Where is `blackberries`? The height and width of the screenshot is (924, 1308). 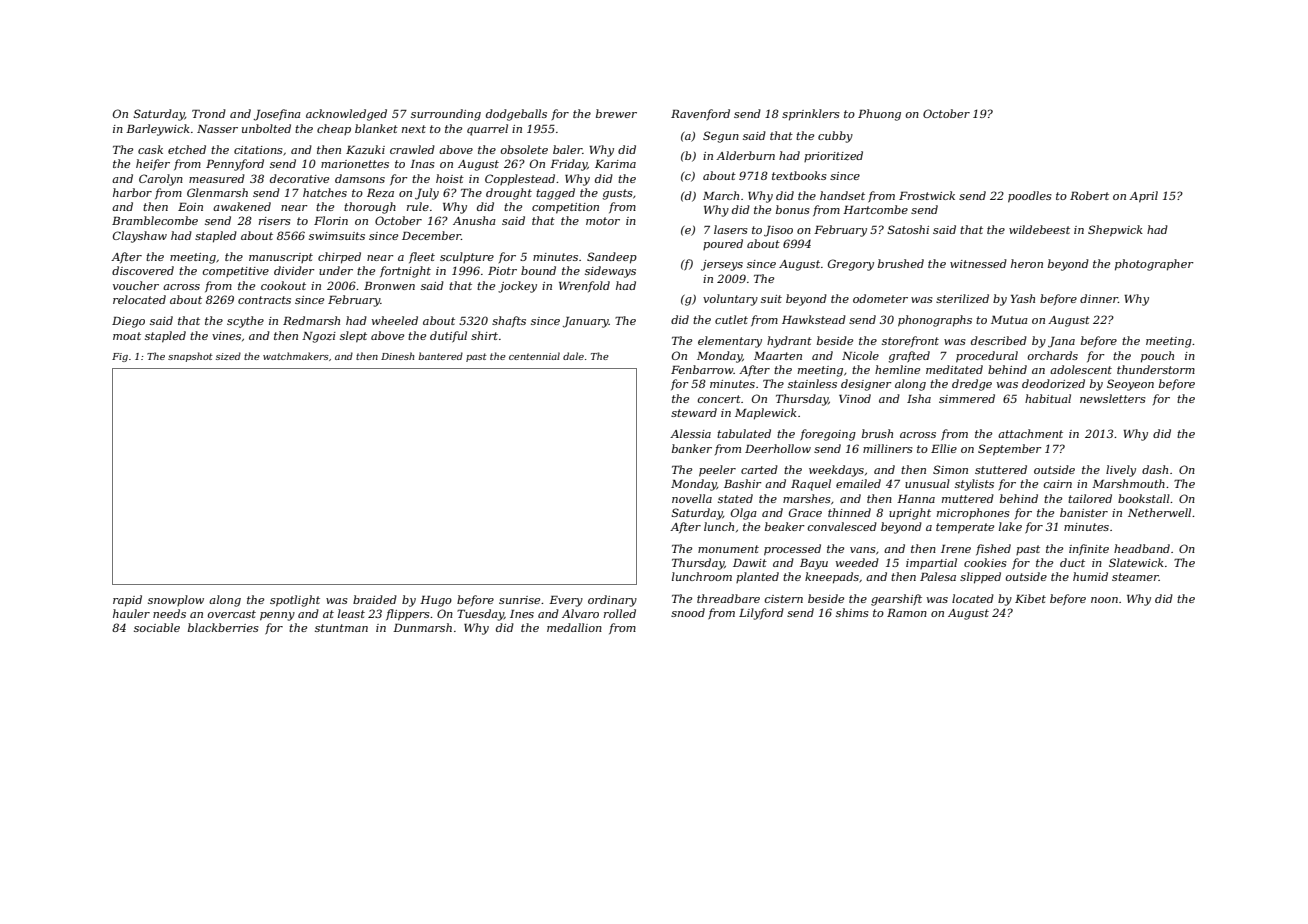 blackberries is located at coordinates (223, 627).
